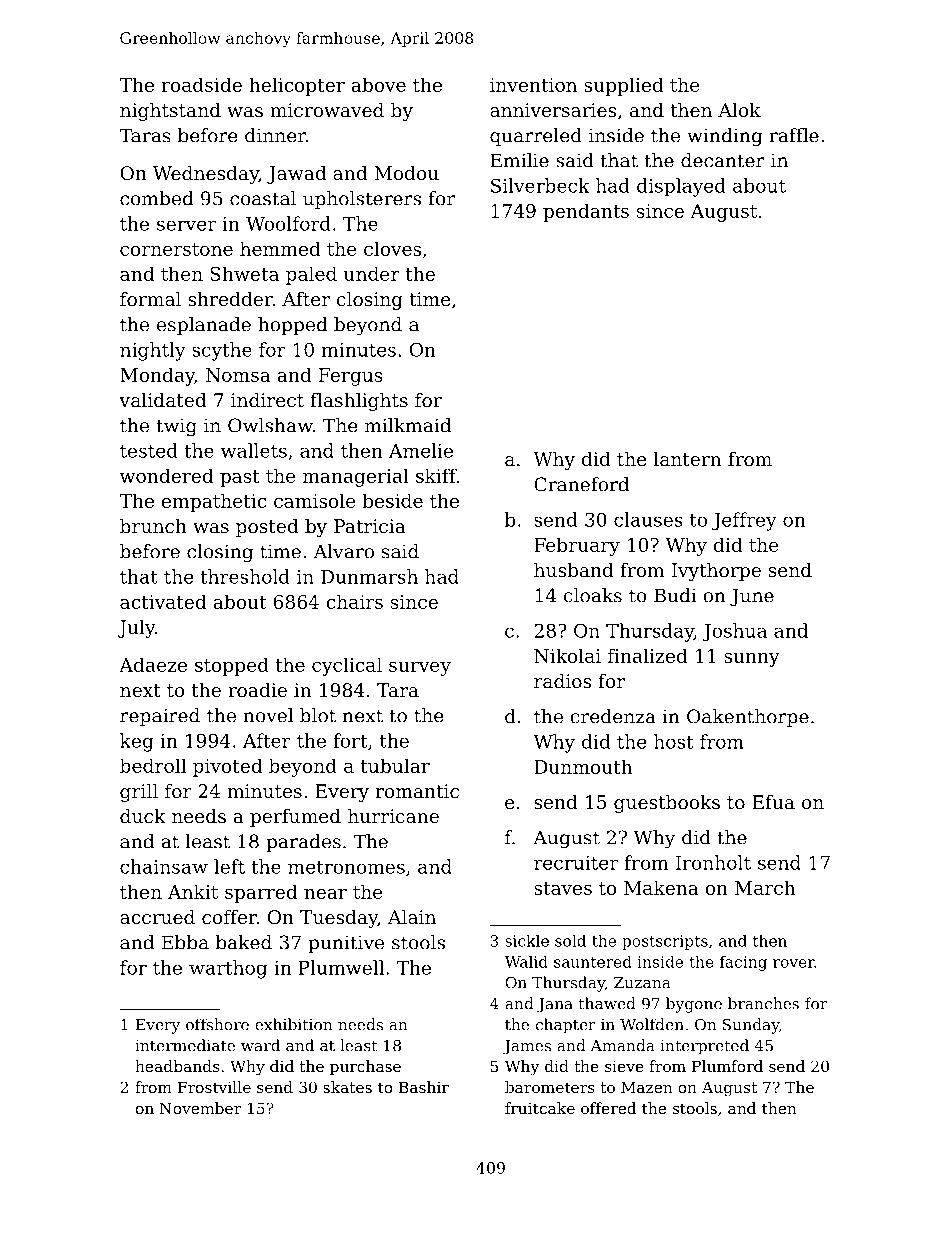  What do you see at coordinates (748, 718) in the screenshot?
I see `Oakenthorpe` at bounding box center [748, 718].
